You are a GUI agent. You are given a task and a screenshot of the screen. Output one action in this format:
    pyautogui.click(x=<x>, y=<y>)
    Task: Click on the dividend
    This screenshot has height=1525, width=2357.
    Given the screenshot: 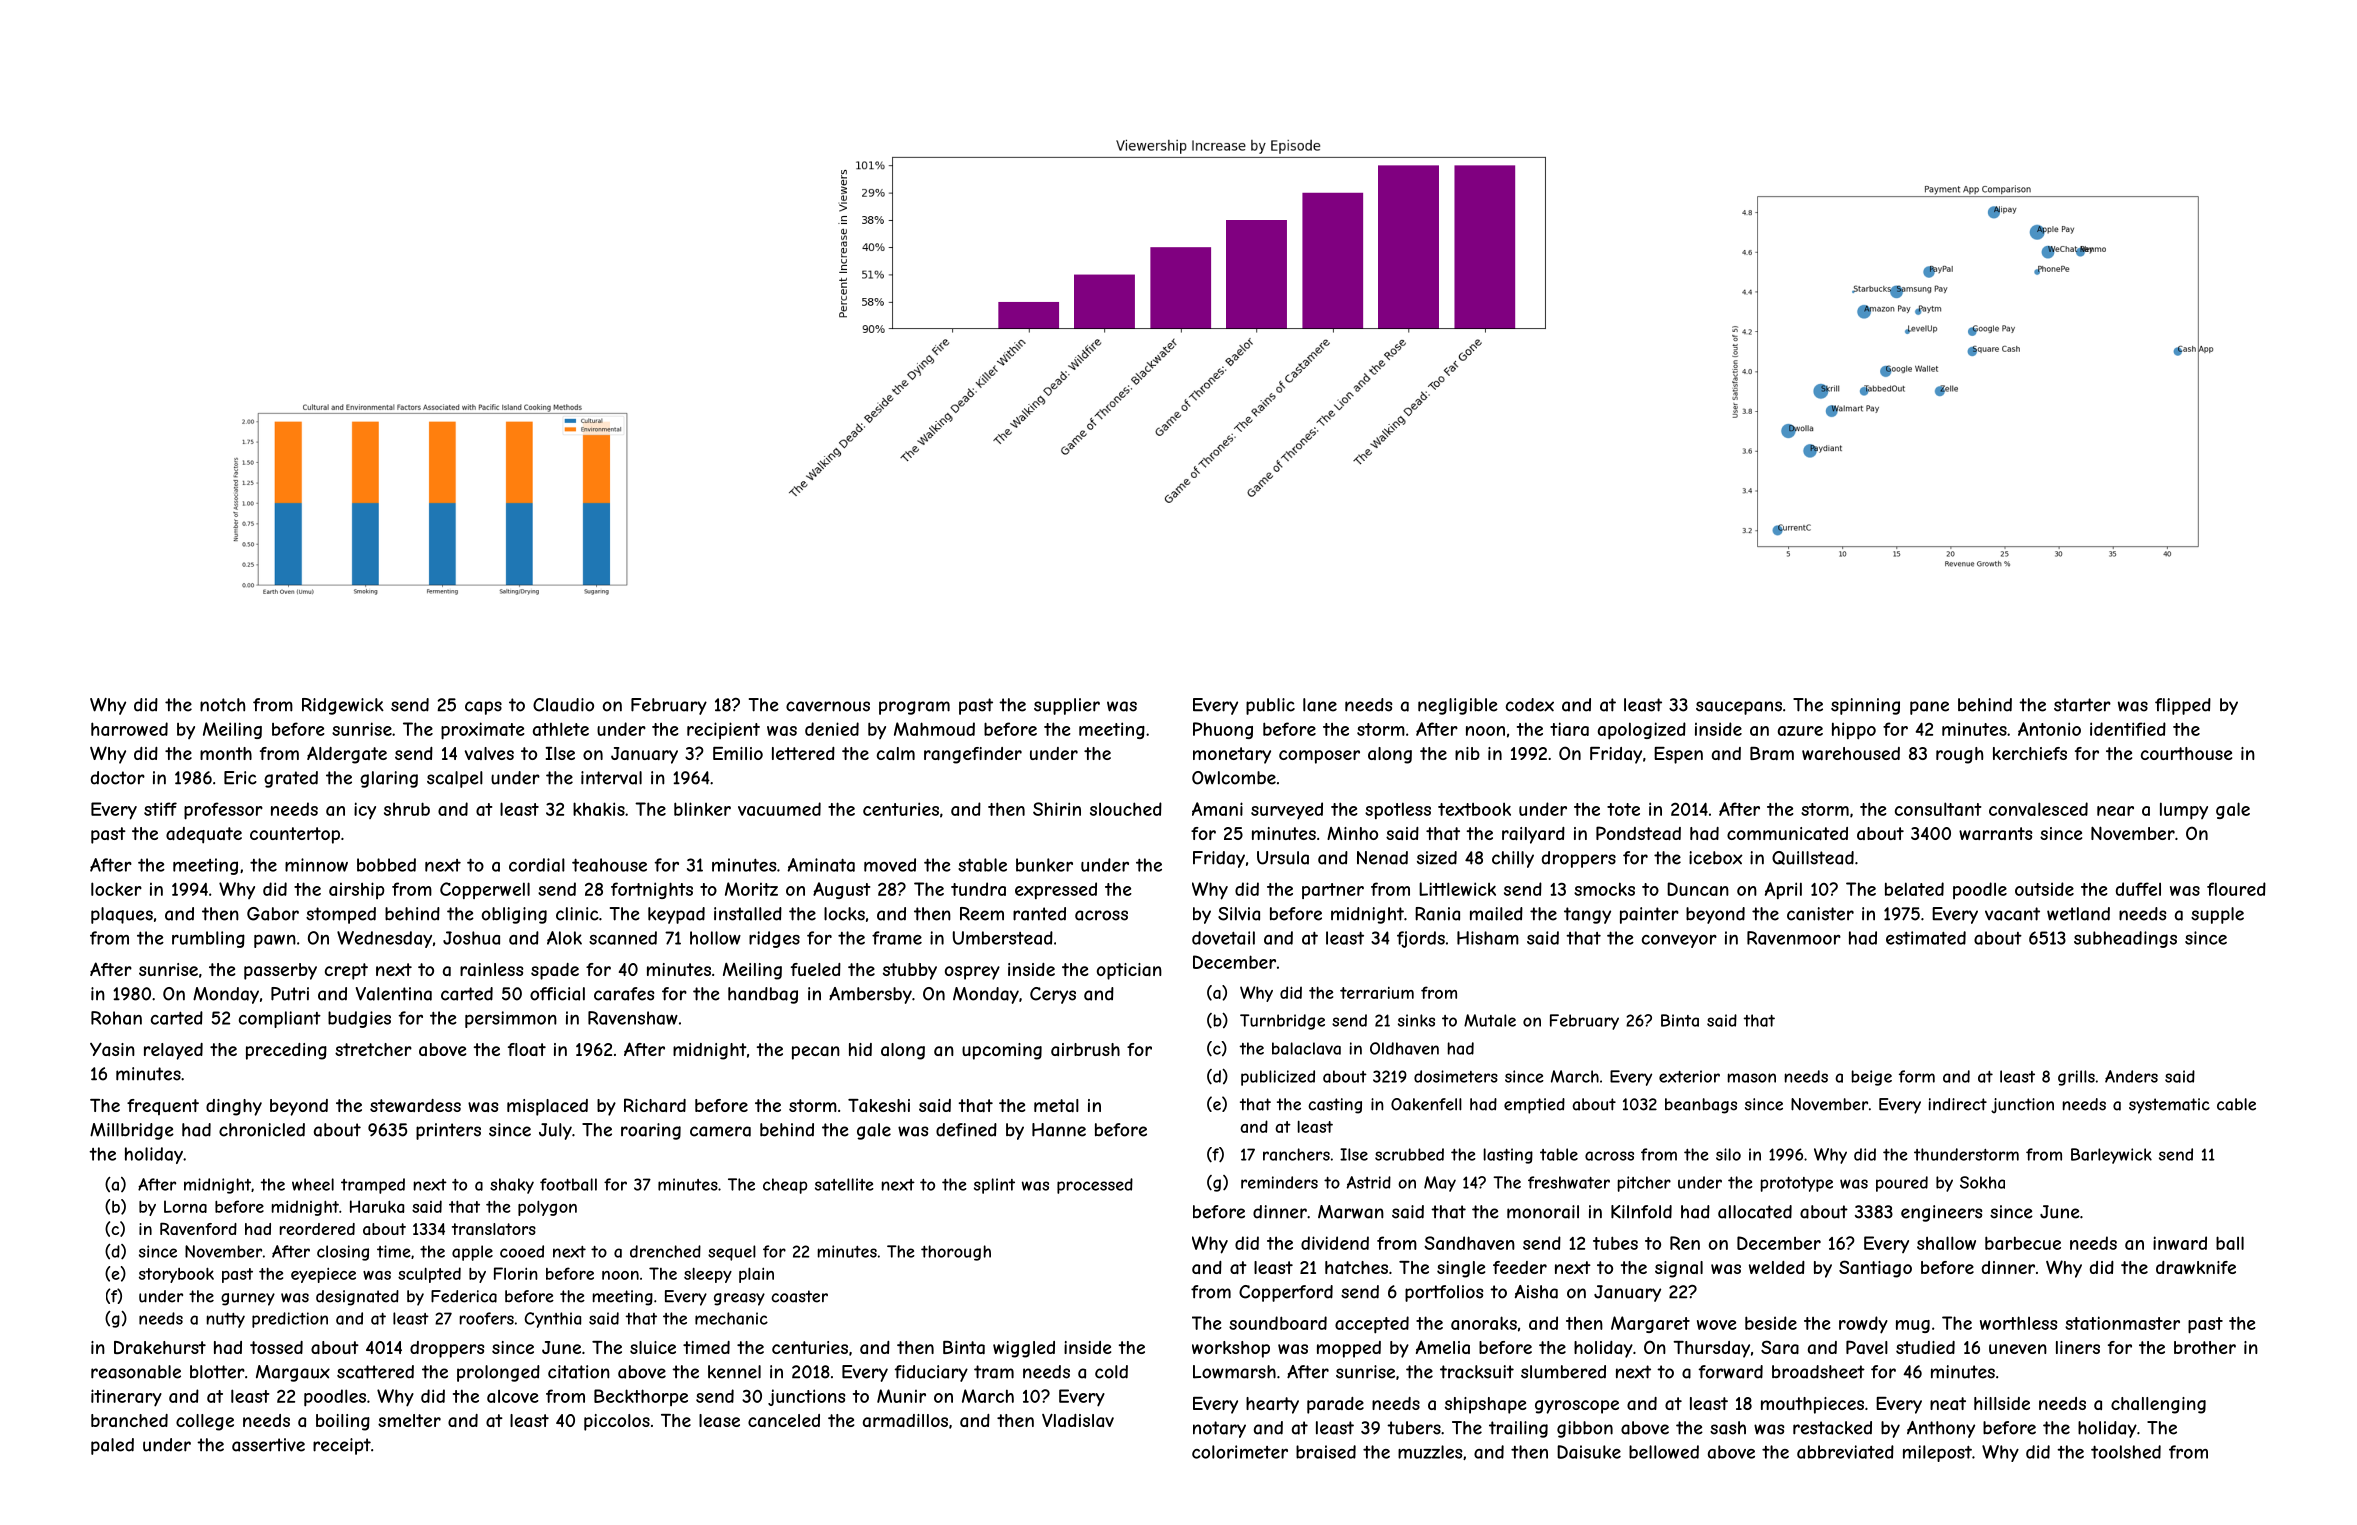 What is the action you would take?
    pyautogui.click(x=1335, y=1243)
